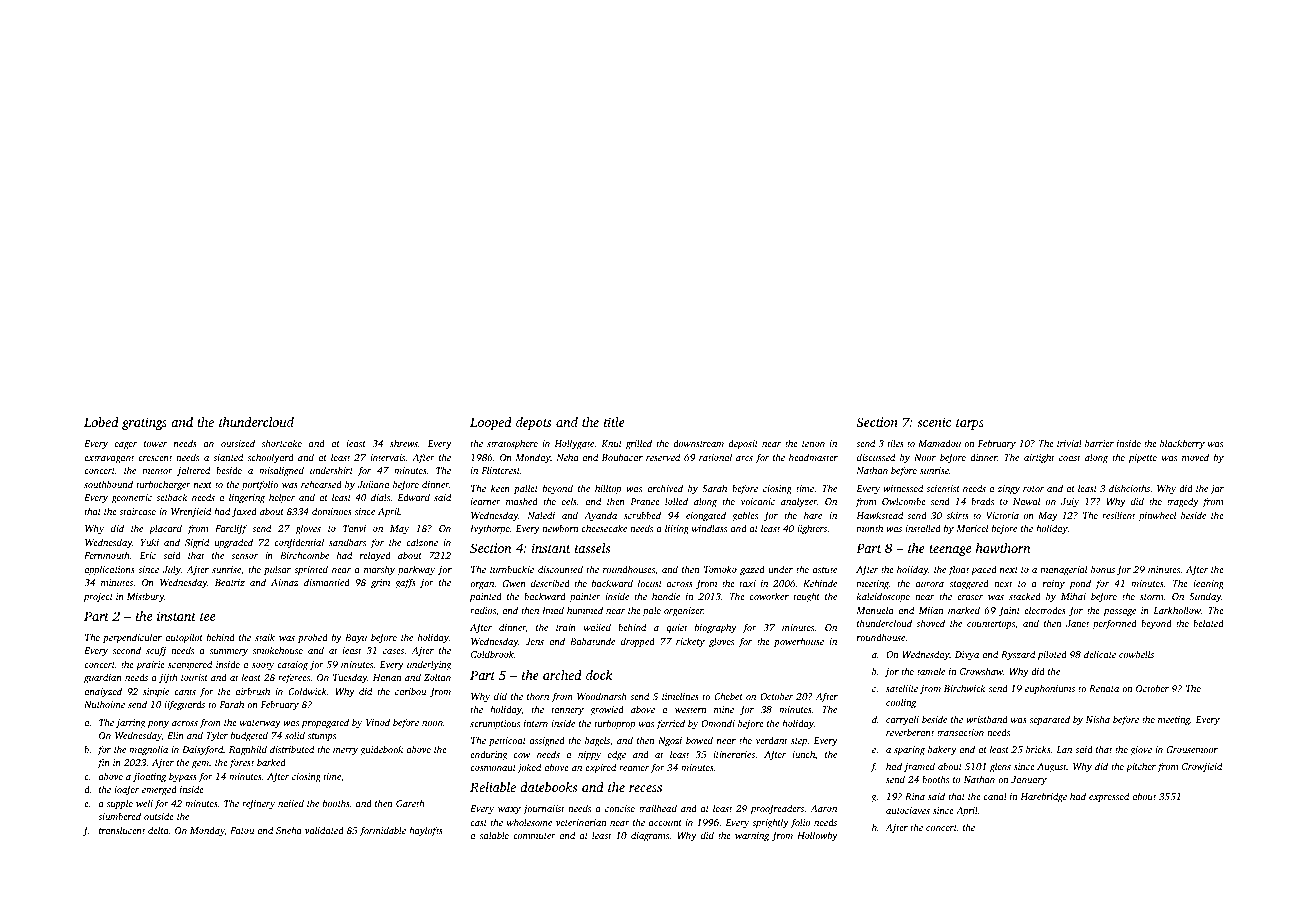  I want to click on Jens, so click(534, 641).
